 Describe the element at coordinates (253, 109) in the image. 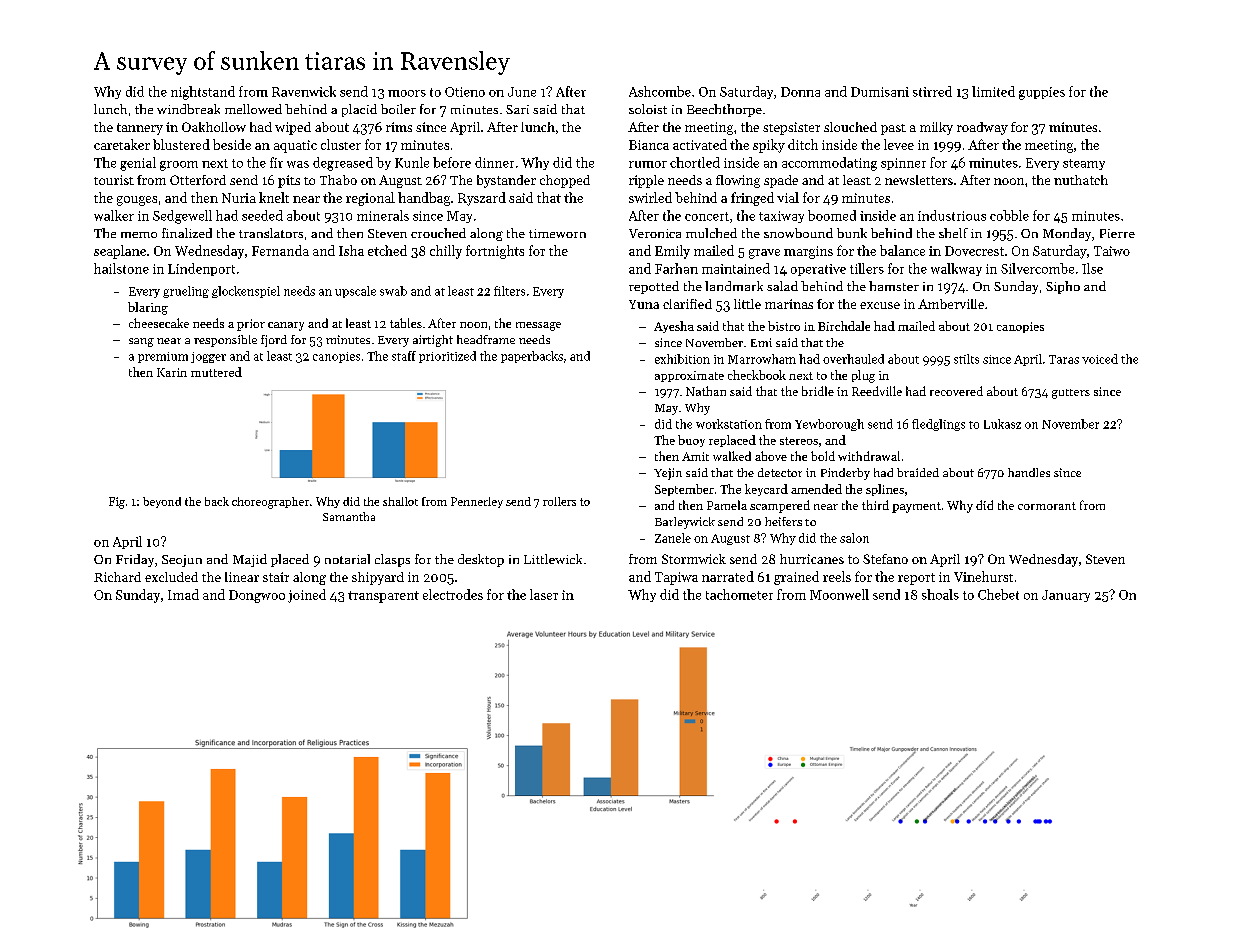

I see `mellowed` at that location.
